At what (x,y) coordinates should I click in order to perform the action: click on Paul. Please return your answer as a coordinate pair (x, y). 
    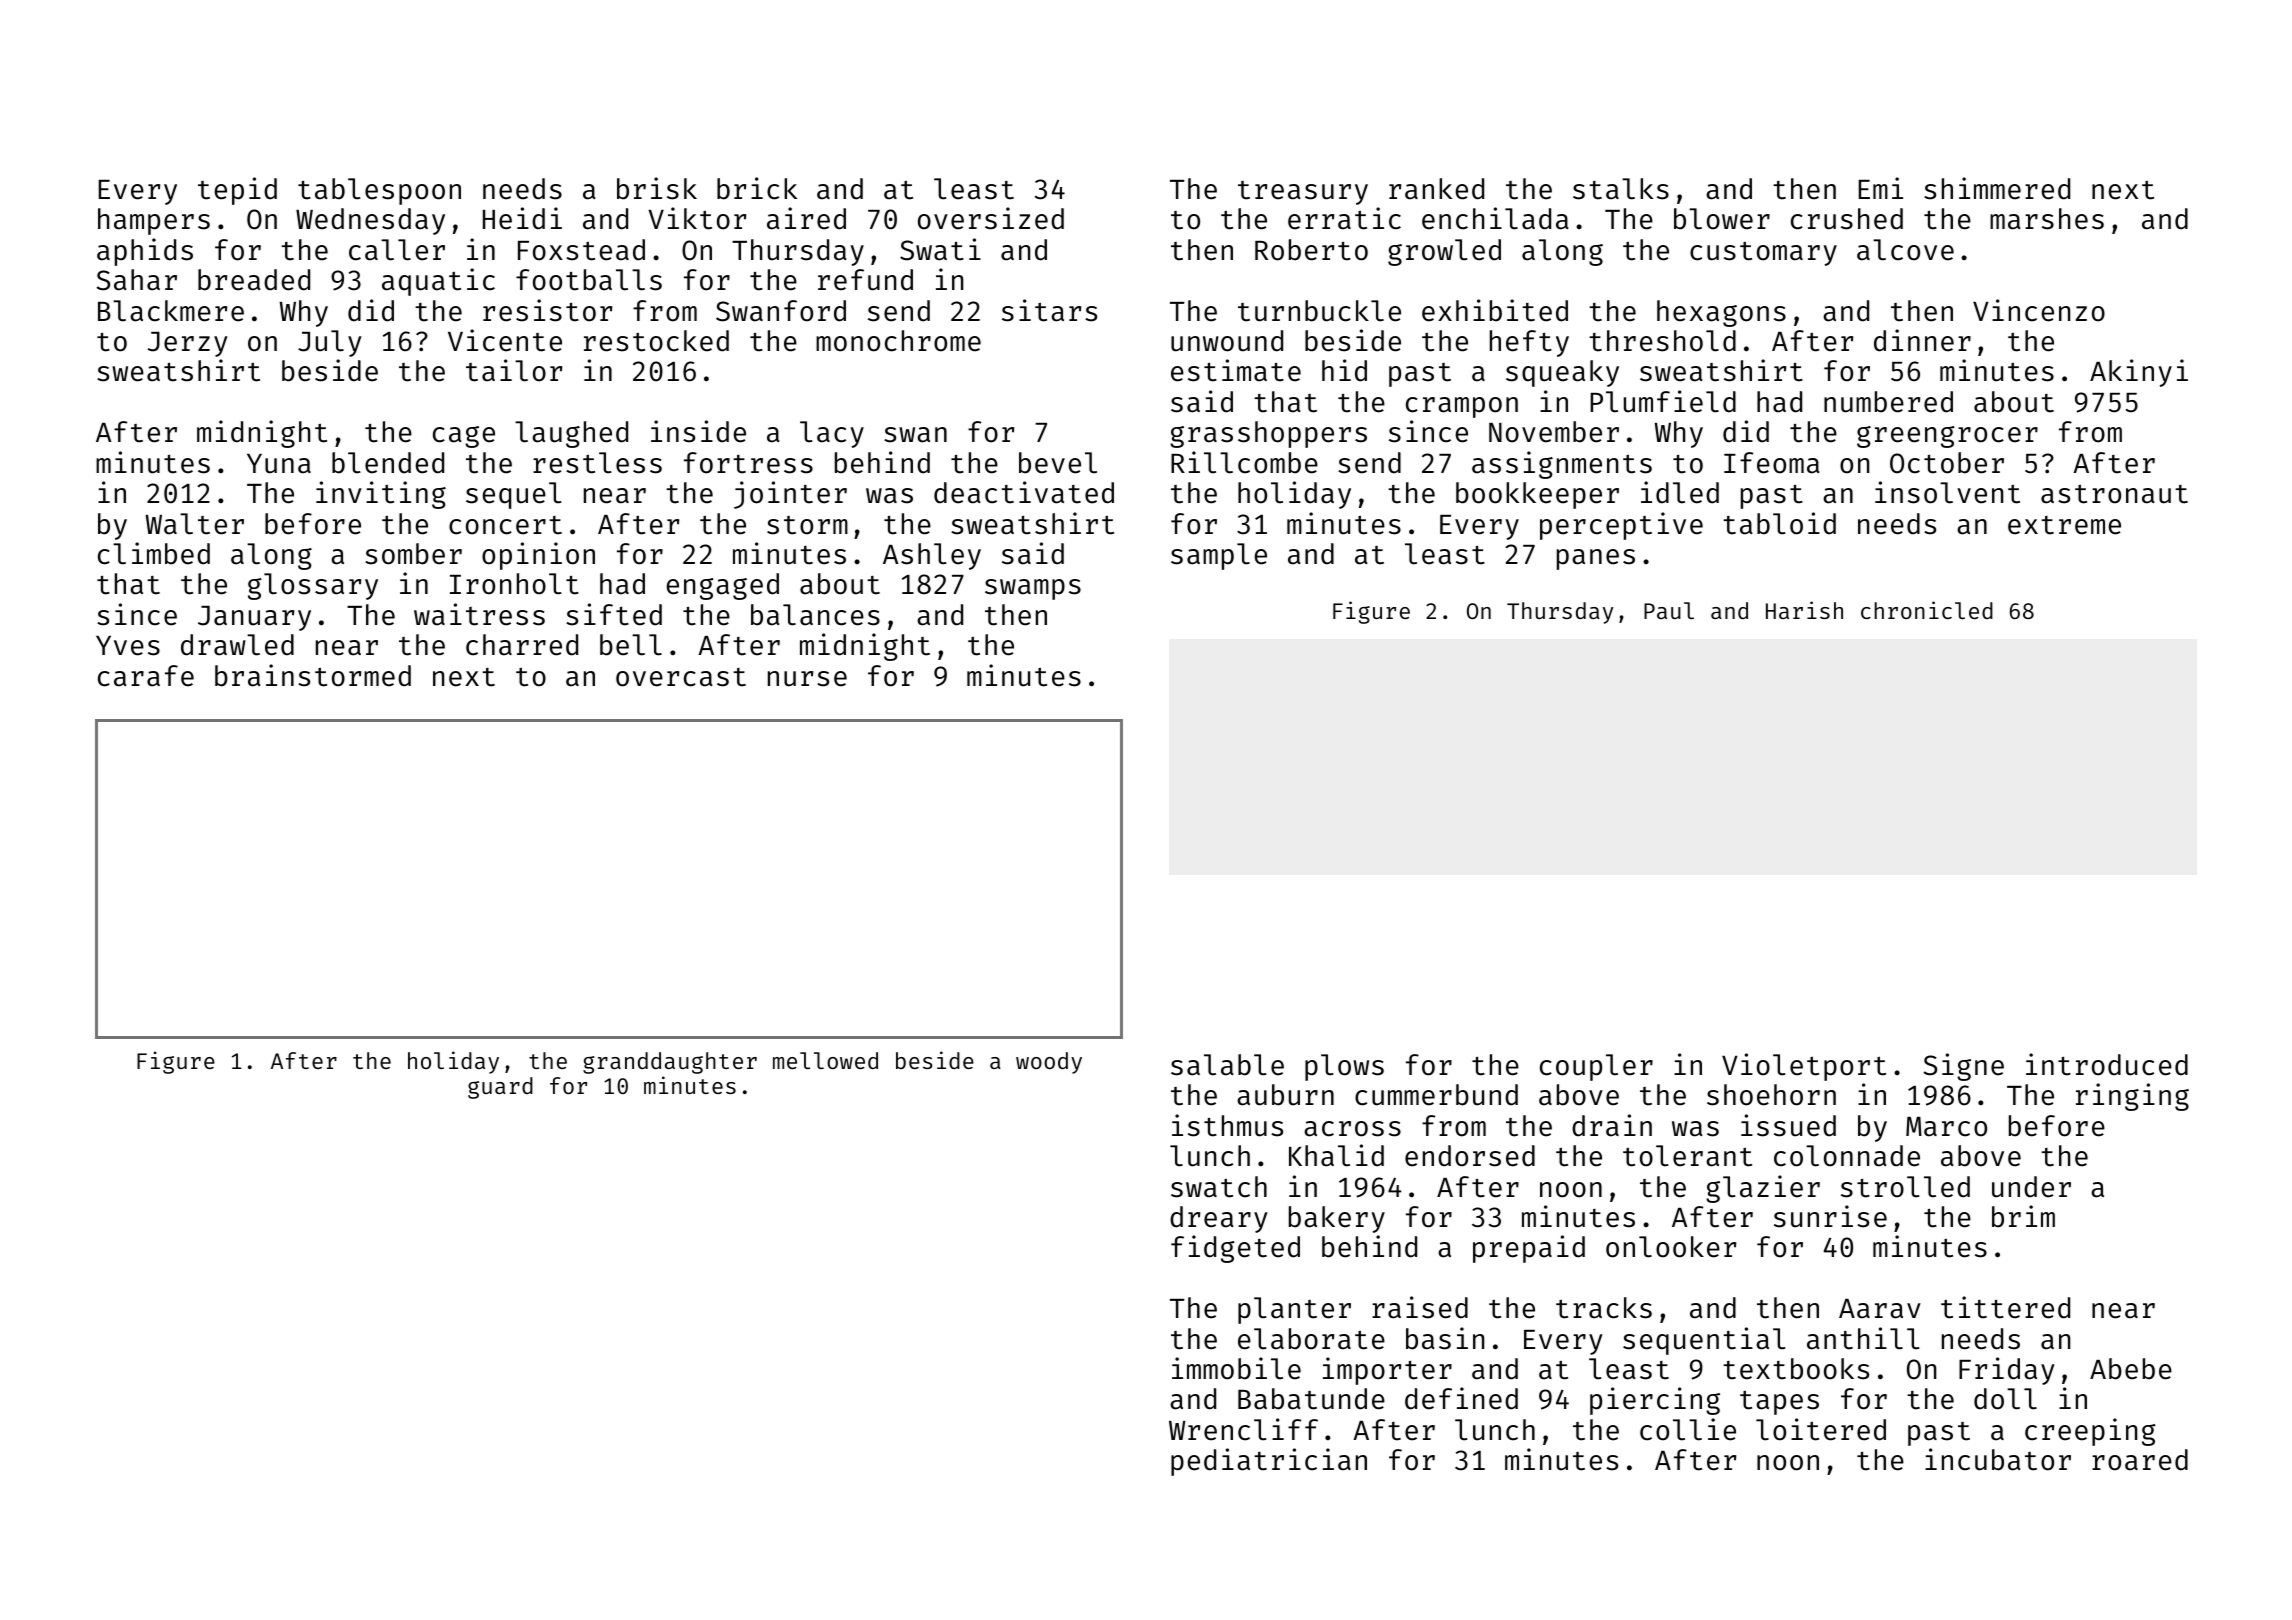
    Looking at the image, I should click on (1669, 610).
